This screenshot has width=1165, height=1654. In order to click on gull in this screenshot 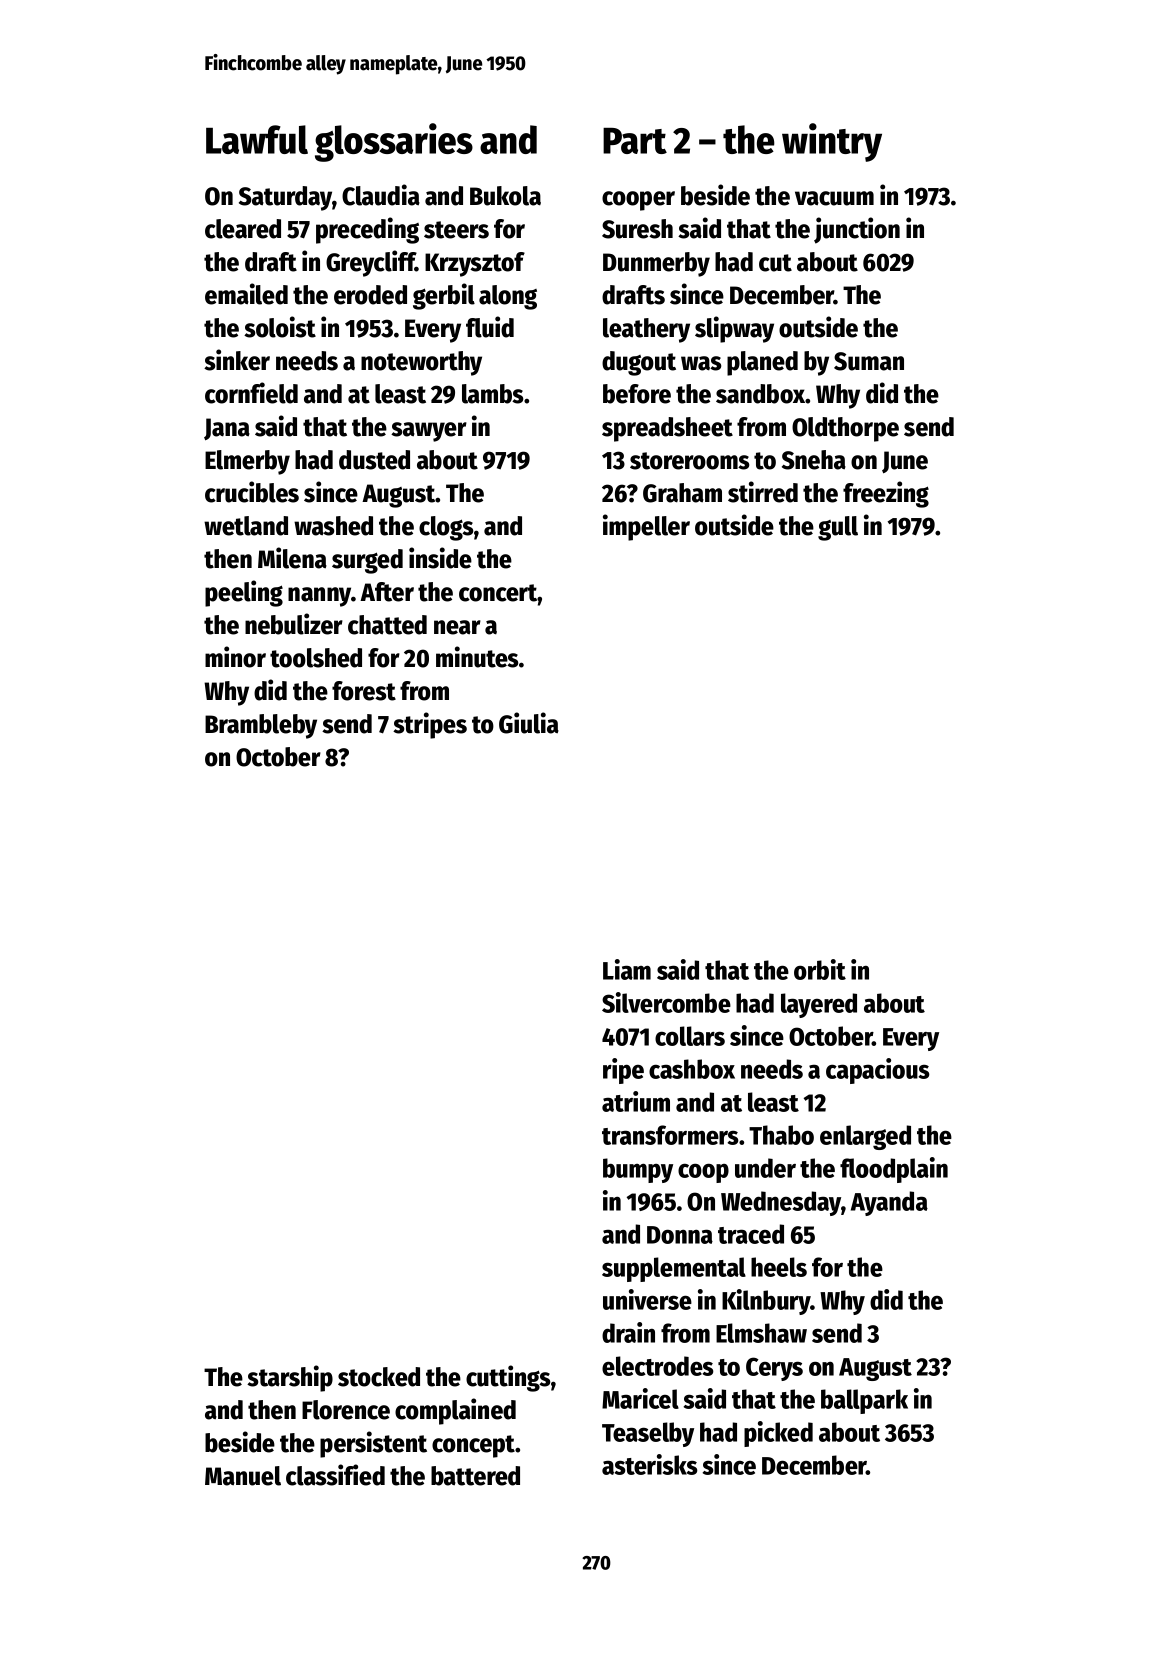, I will do `click(838, 528)`.
